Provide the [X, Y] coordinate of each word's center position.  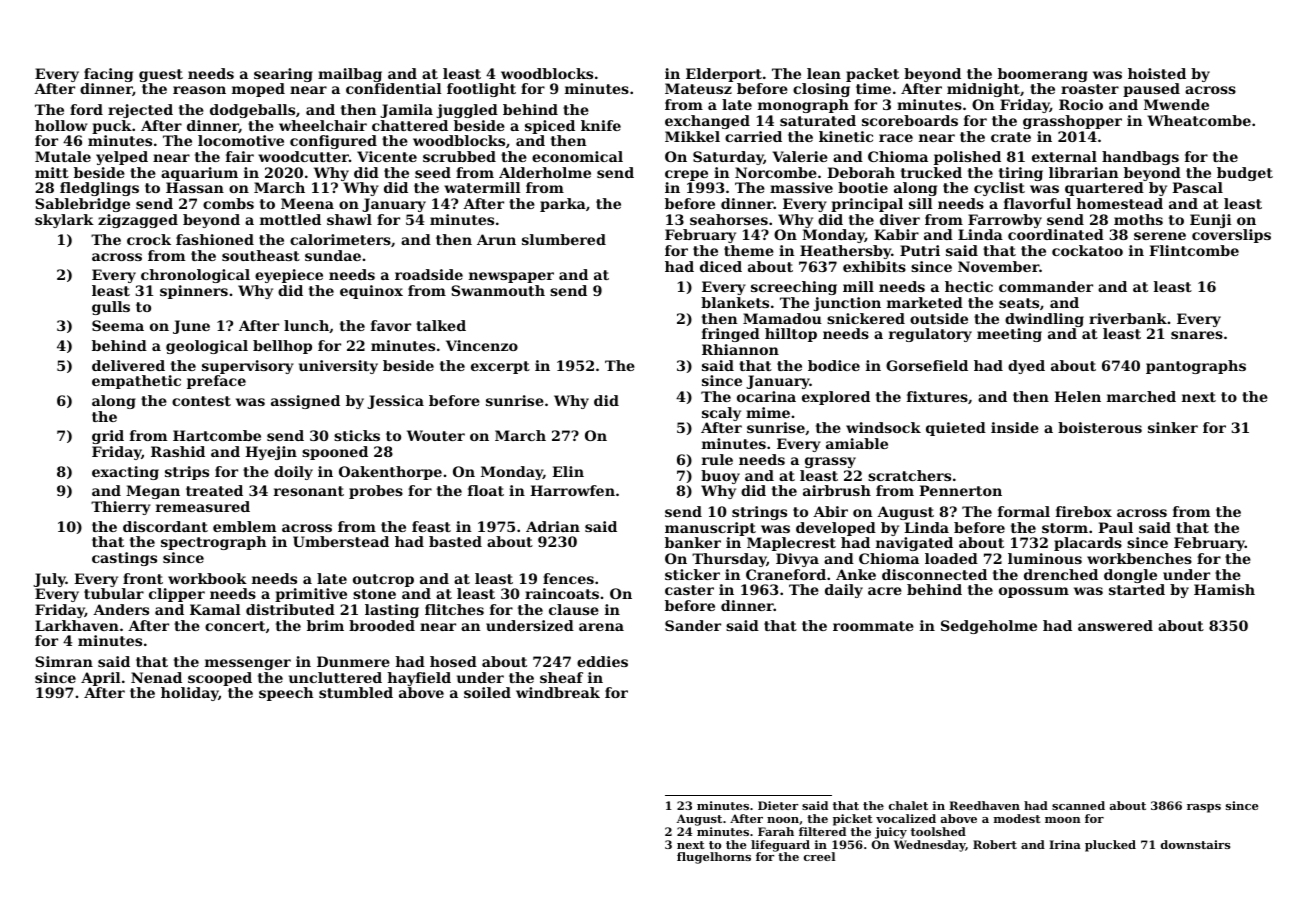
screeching [794, 288]
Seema [118, 325]
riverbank [1128, 318]
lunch [306, 325]
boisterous [1100, 427]
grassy [830, 462]
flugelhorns [714, 858]
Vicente [387, 156]
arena [601, 627]
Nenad [156, 677]
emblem [245, 526]
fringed [731, 335]
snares [1197, 335]
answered [1115, 625]
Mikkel [692, 136]
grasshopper [1072, 122]
